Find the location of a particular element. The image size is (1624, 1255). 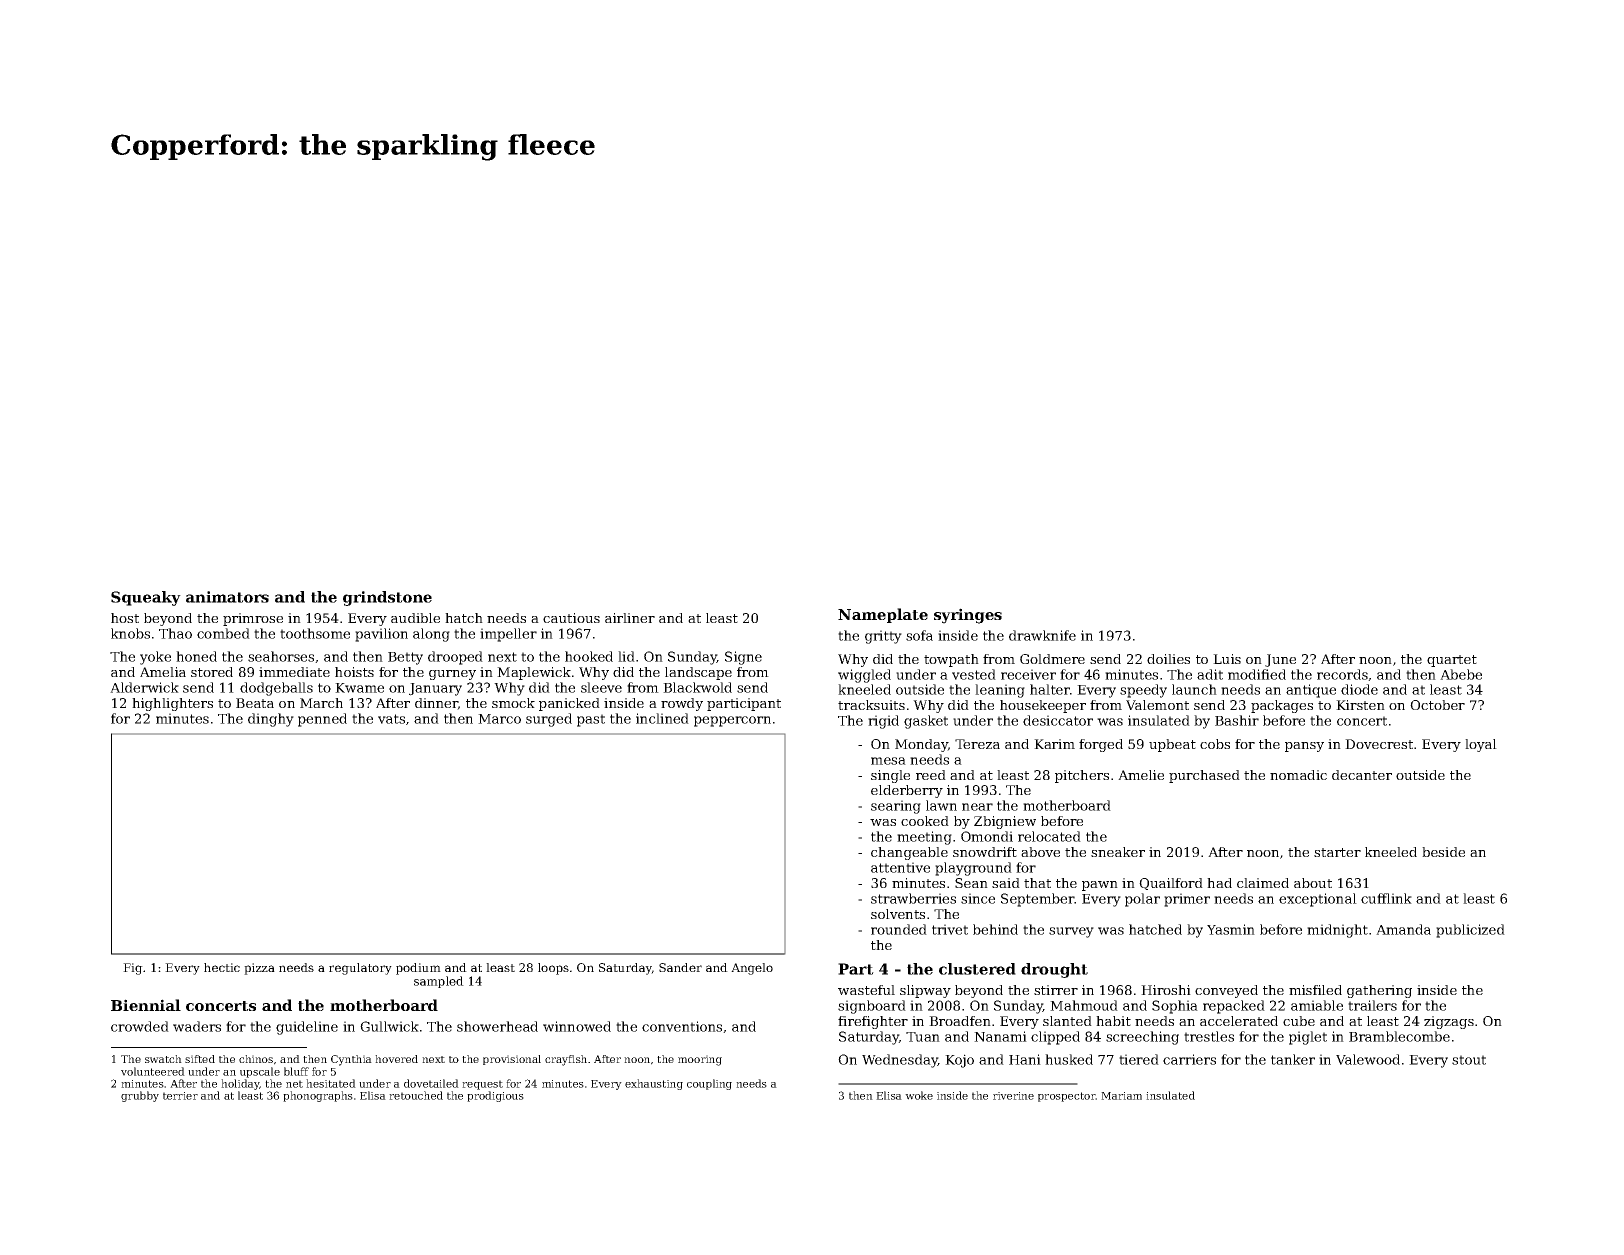

syringes is located at coordinates (968, 616).
